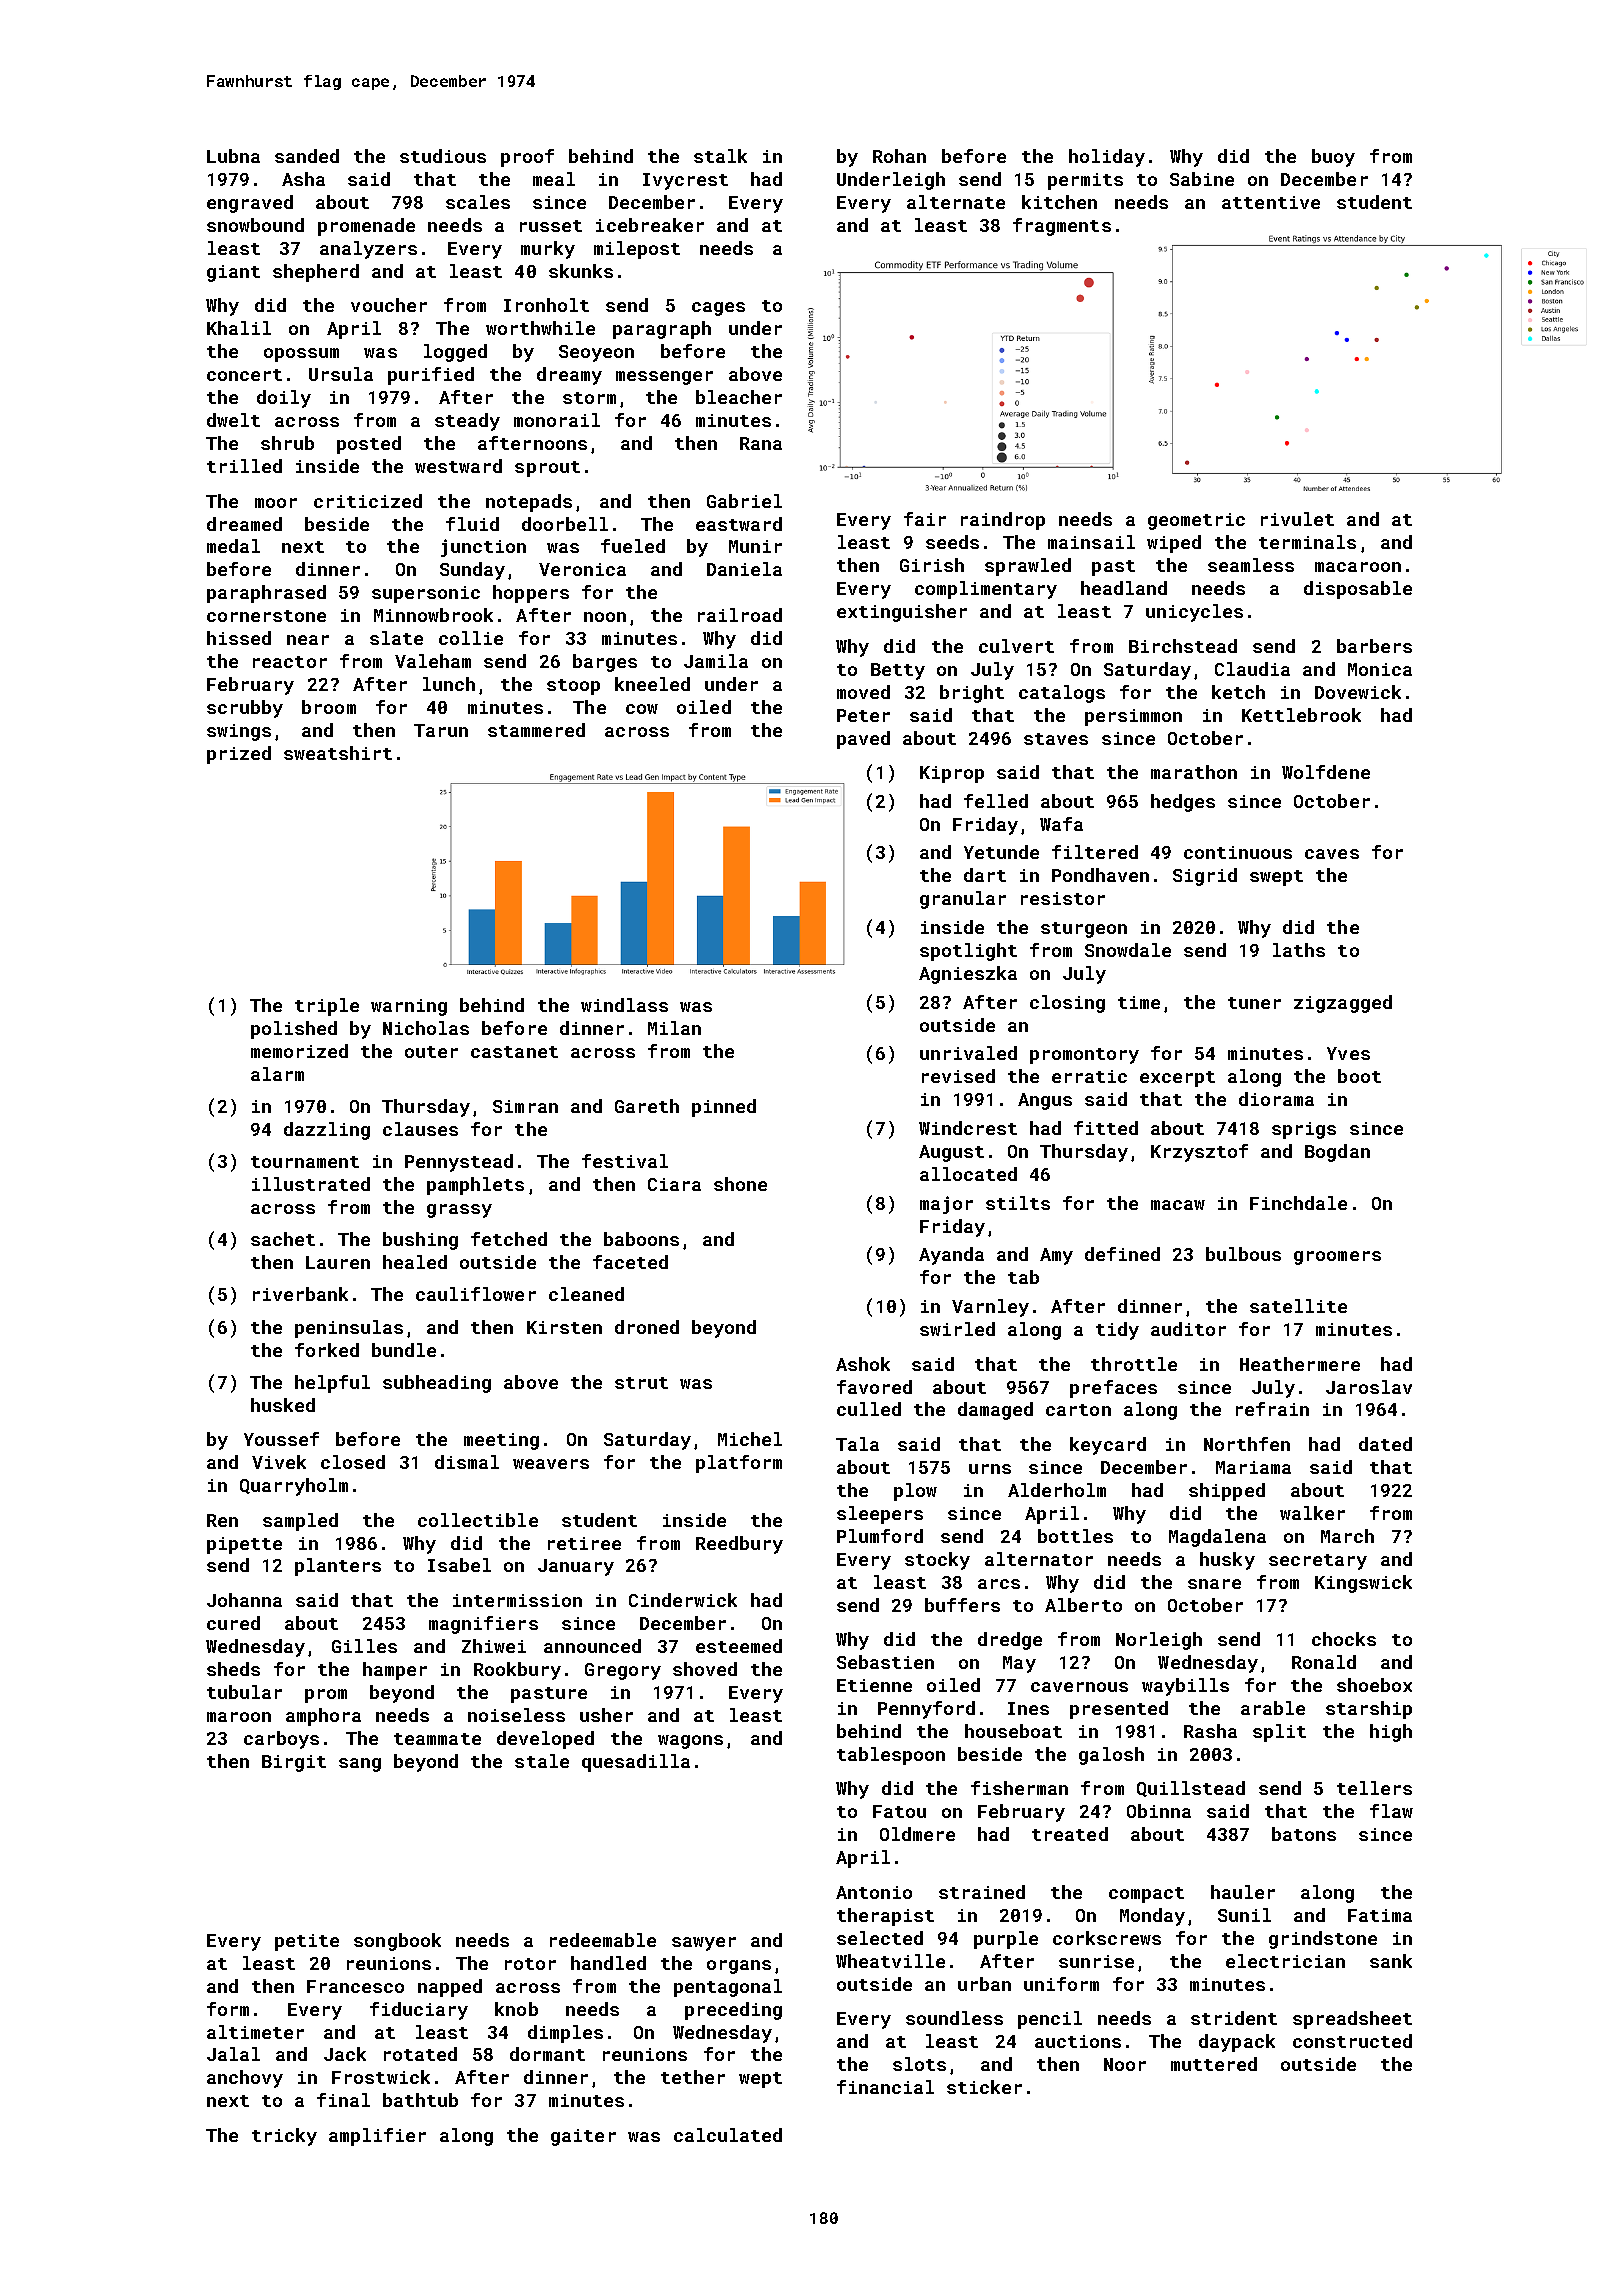  I want to click on gaiter, so click(583, 2137).
